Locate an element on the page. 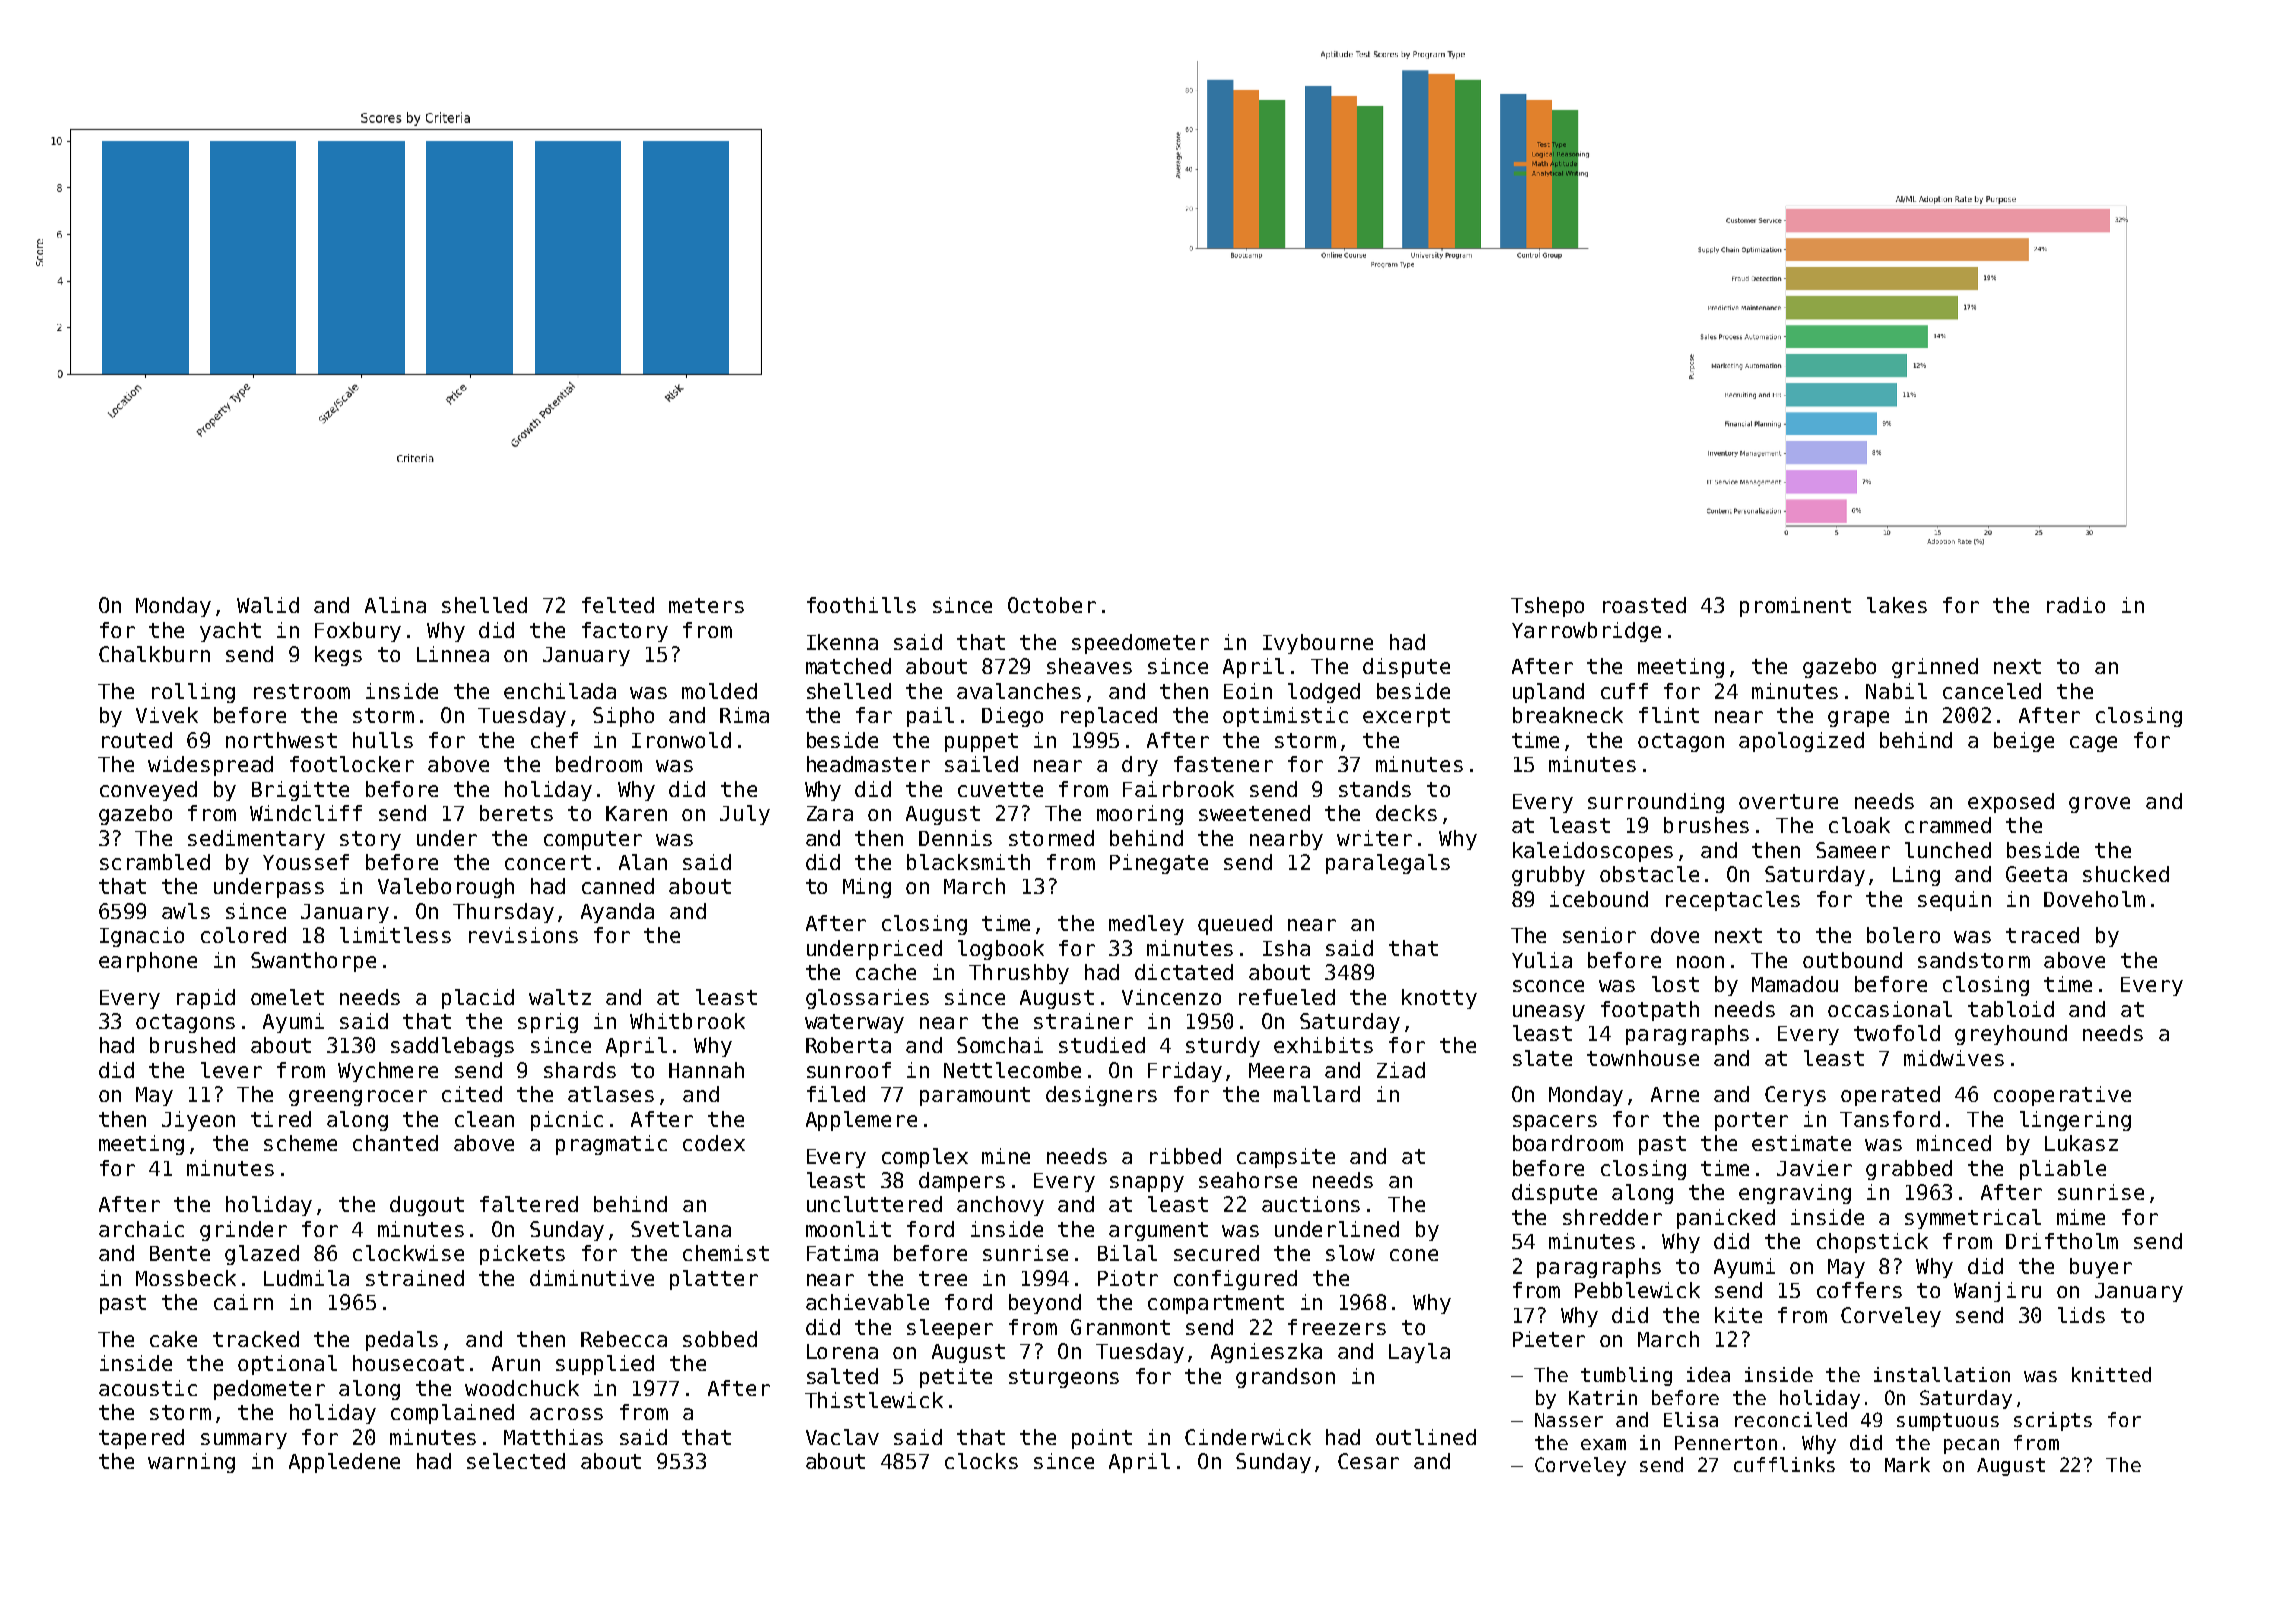 This page has height=1614, width=2282. boardroom is located at coordinates (1568, 1143).
